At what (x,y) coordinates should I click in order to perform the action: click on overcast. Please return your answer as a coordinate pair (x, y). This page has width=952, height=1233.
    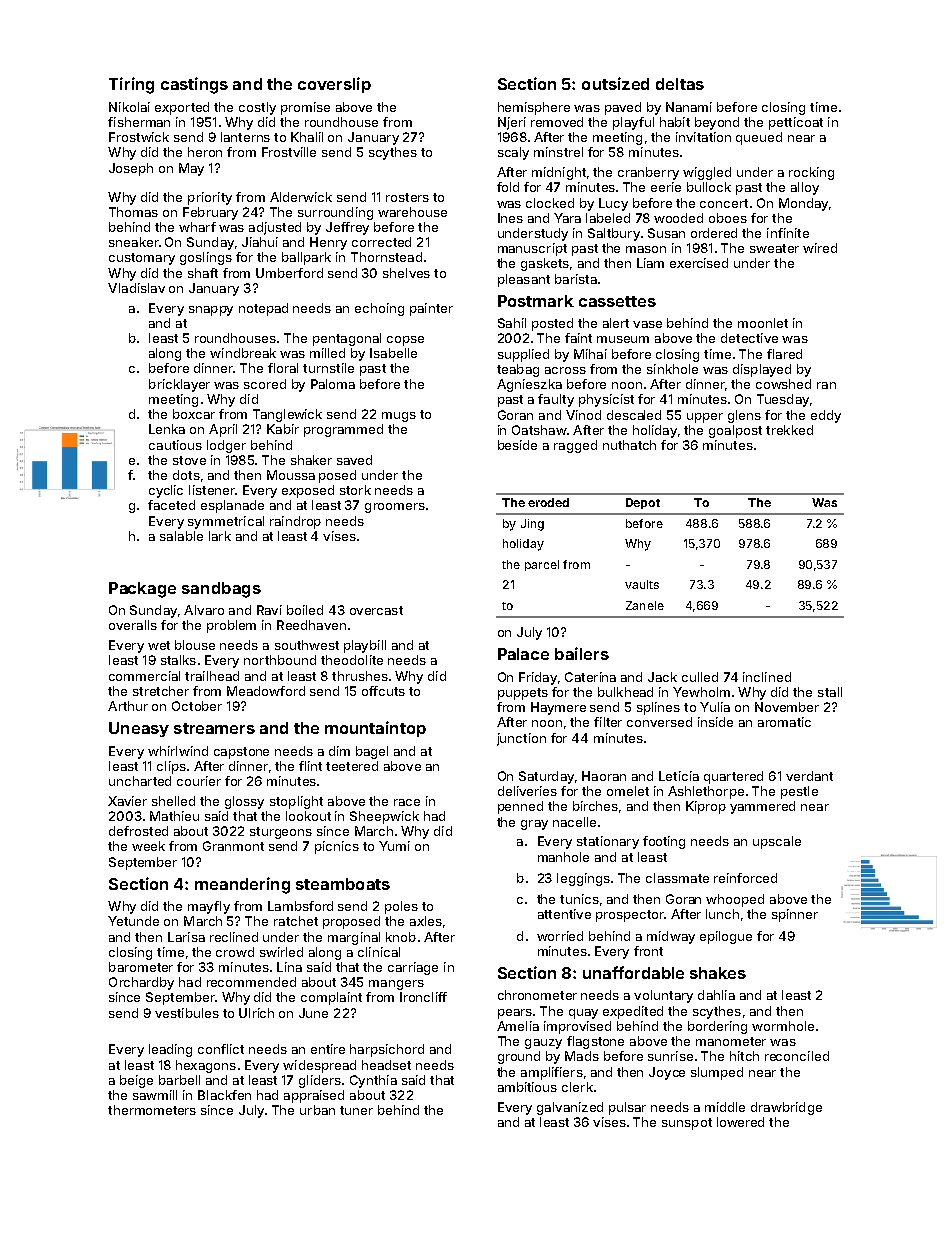
    Looking at the image, I should click on (376, 610).
